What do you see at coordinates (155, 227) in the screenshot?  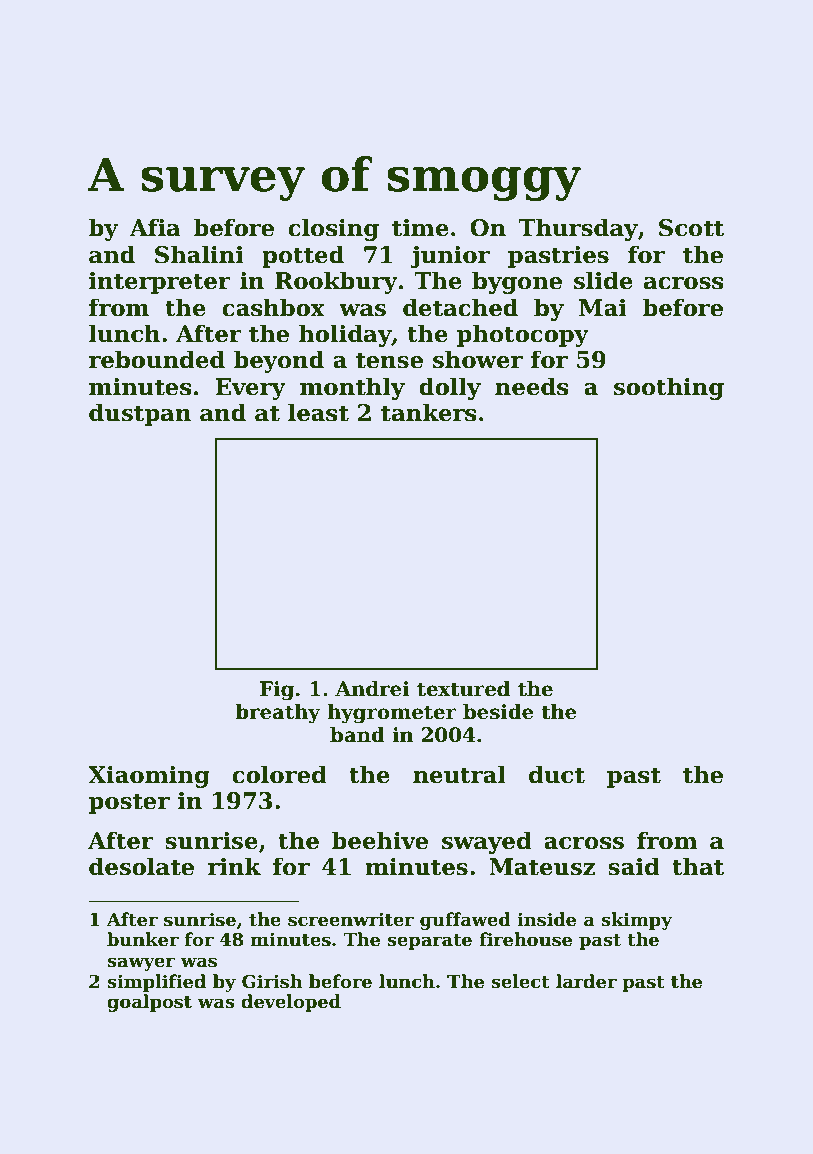 I see `Afia` at bounding box center [155, 227].
